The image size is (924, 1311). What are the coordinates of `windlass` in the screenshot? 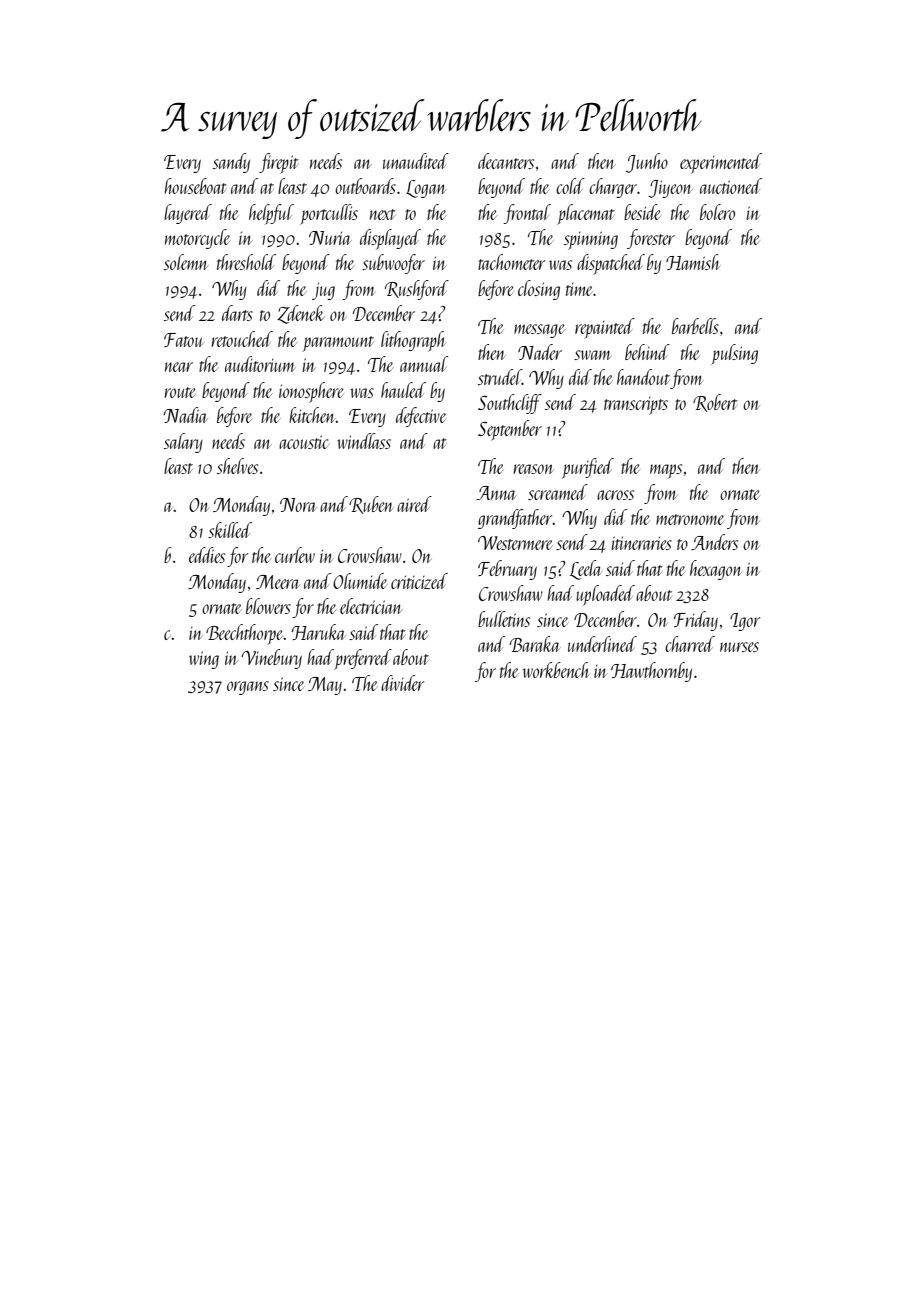 It's located at (364, 441).
